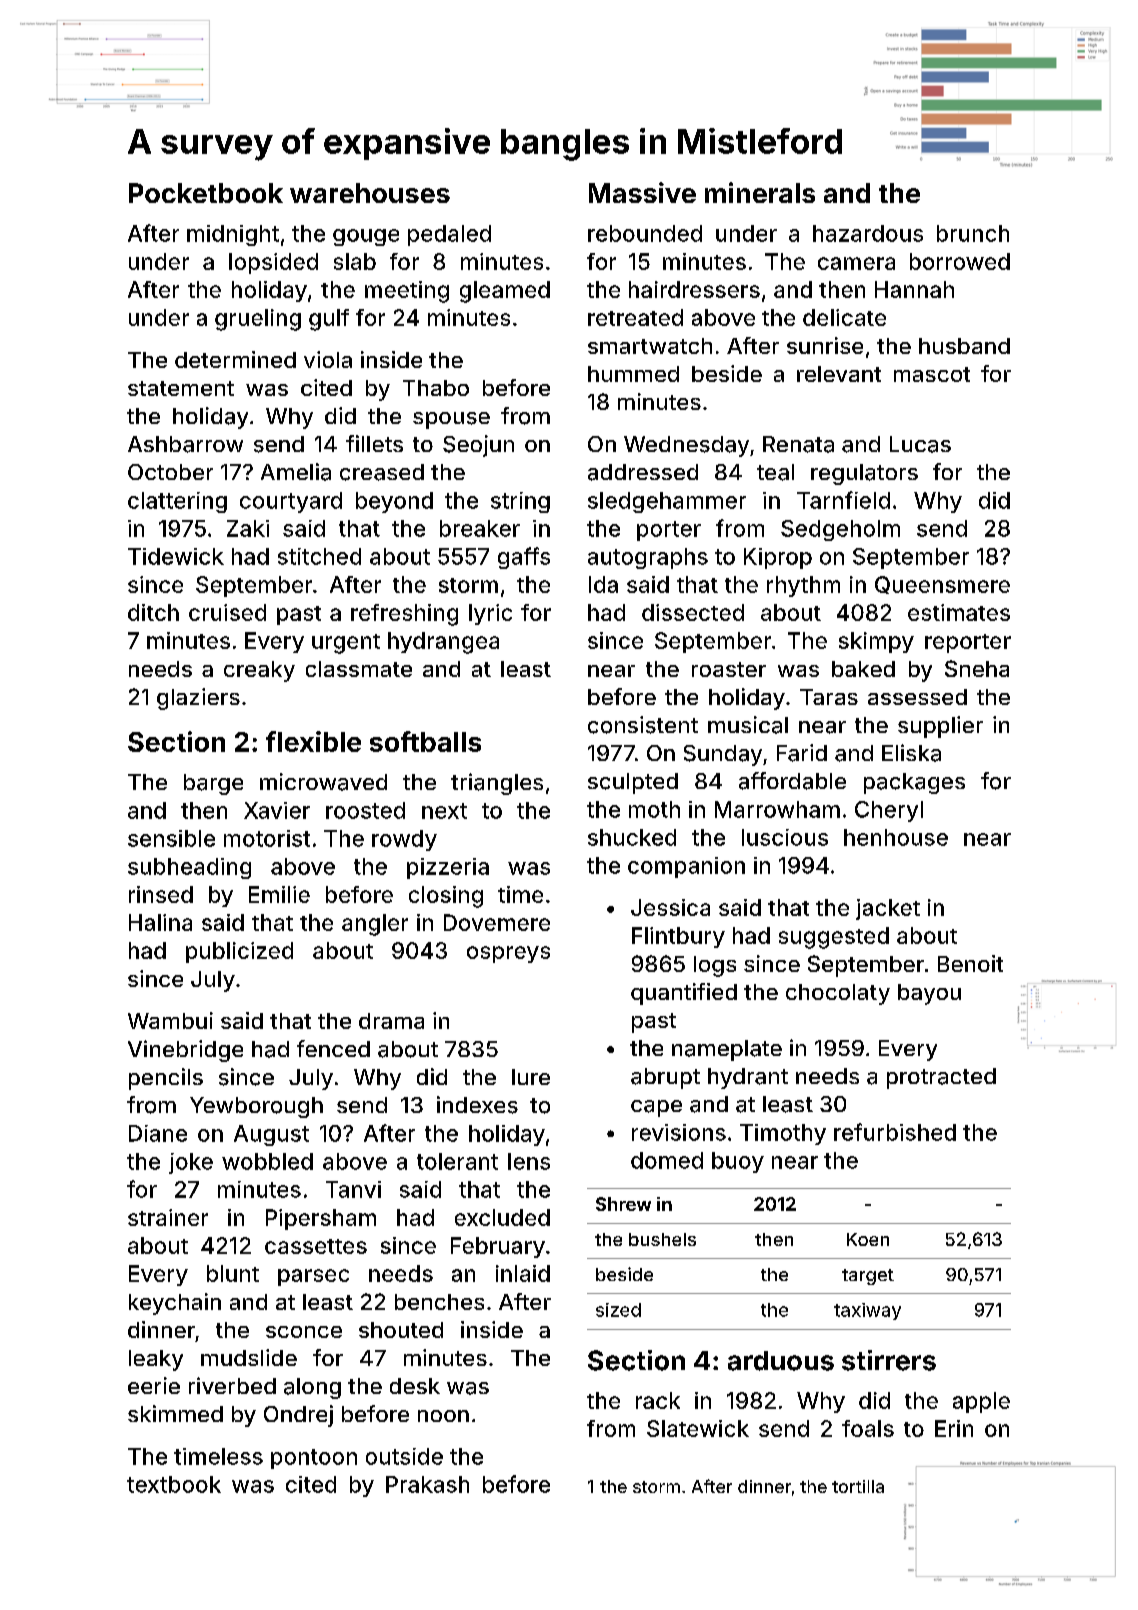 Image resolution: width=1138 pixels, height=1610 pixels. Describe the element at coordinates (206, 193) in the document. I see `Pocketbook` at that location.
